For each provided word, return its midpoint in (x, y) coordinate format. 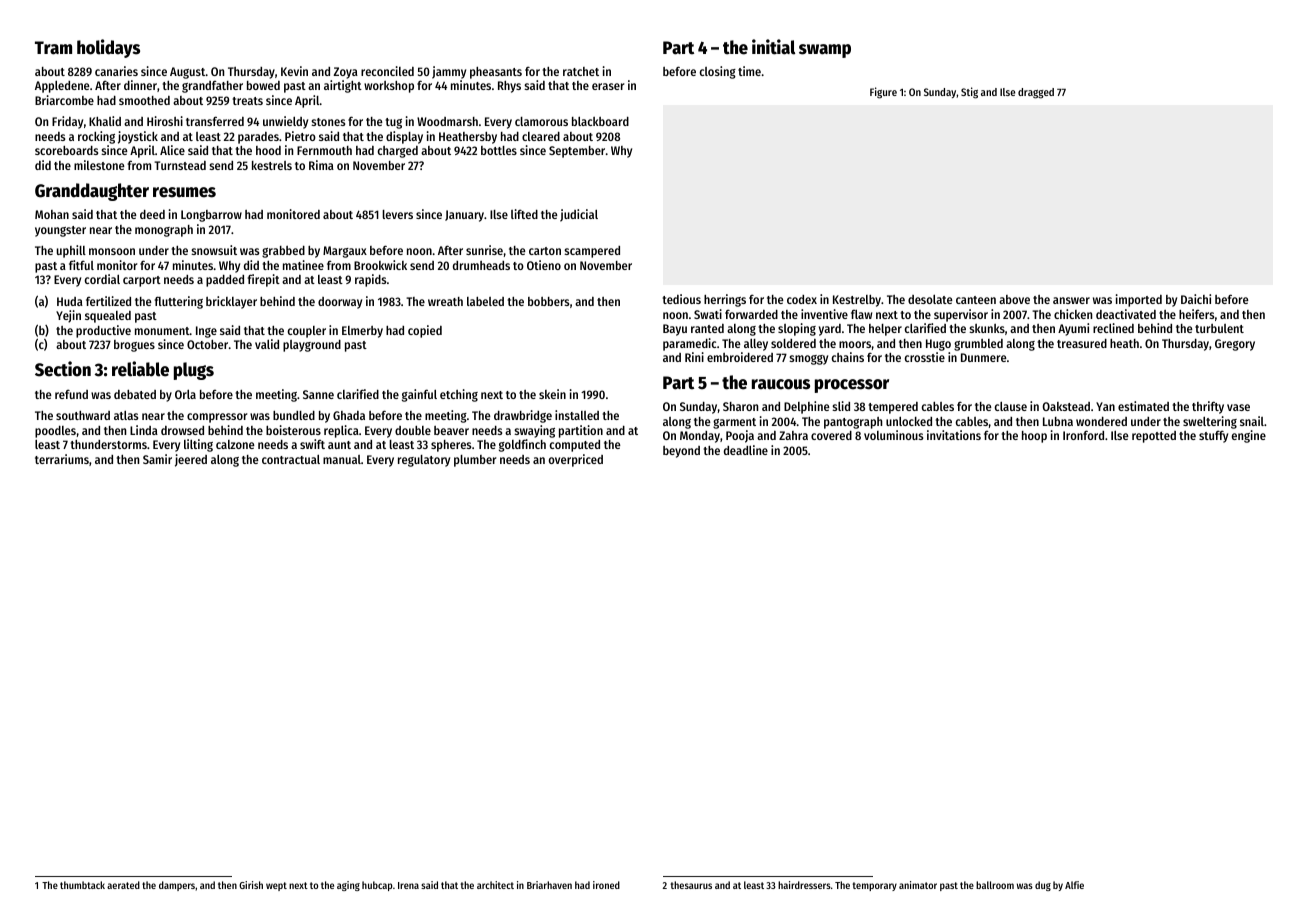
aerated (123, 885)
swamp (825, 51)
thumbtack (82, 885)
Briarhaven (549, 885)
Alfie (1074, 885)
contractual (291, 459)
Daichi (1196, 299)
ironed (606, 885)
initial (773, 47)
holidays (108, 48)
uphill (71, 251)
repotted (1154, 437)
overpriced (576, 460)
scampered (592, 252)
